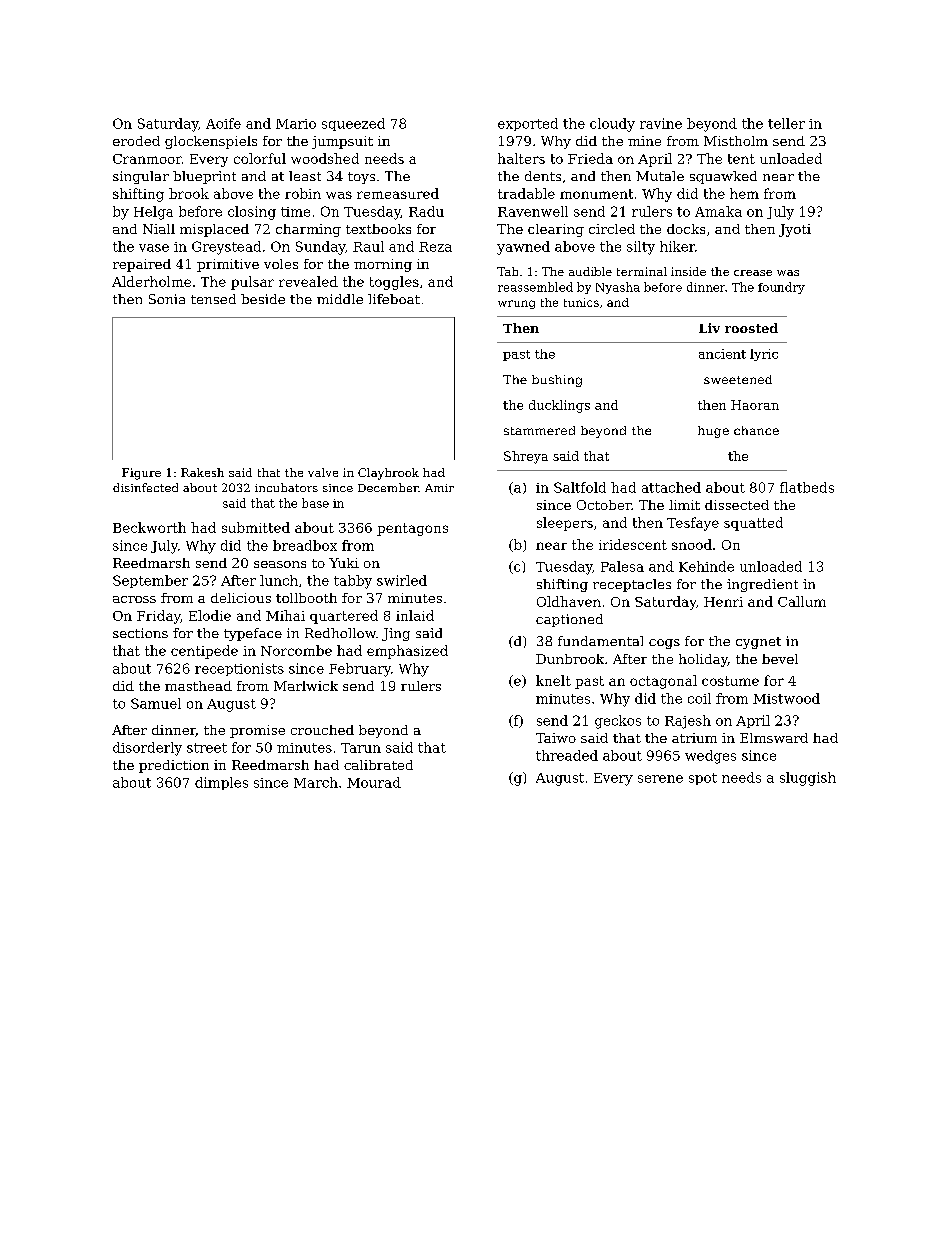 The width and height of the page is (952, 1233). I want to click on chance, so click(756, 430).
